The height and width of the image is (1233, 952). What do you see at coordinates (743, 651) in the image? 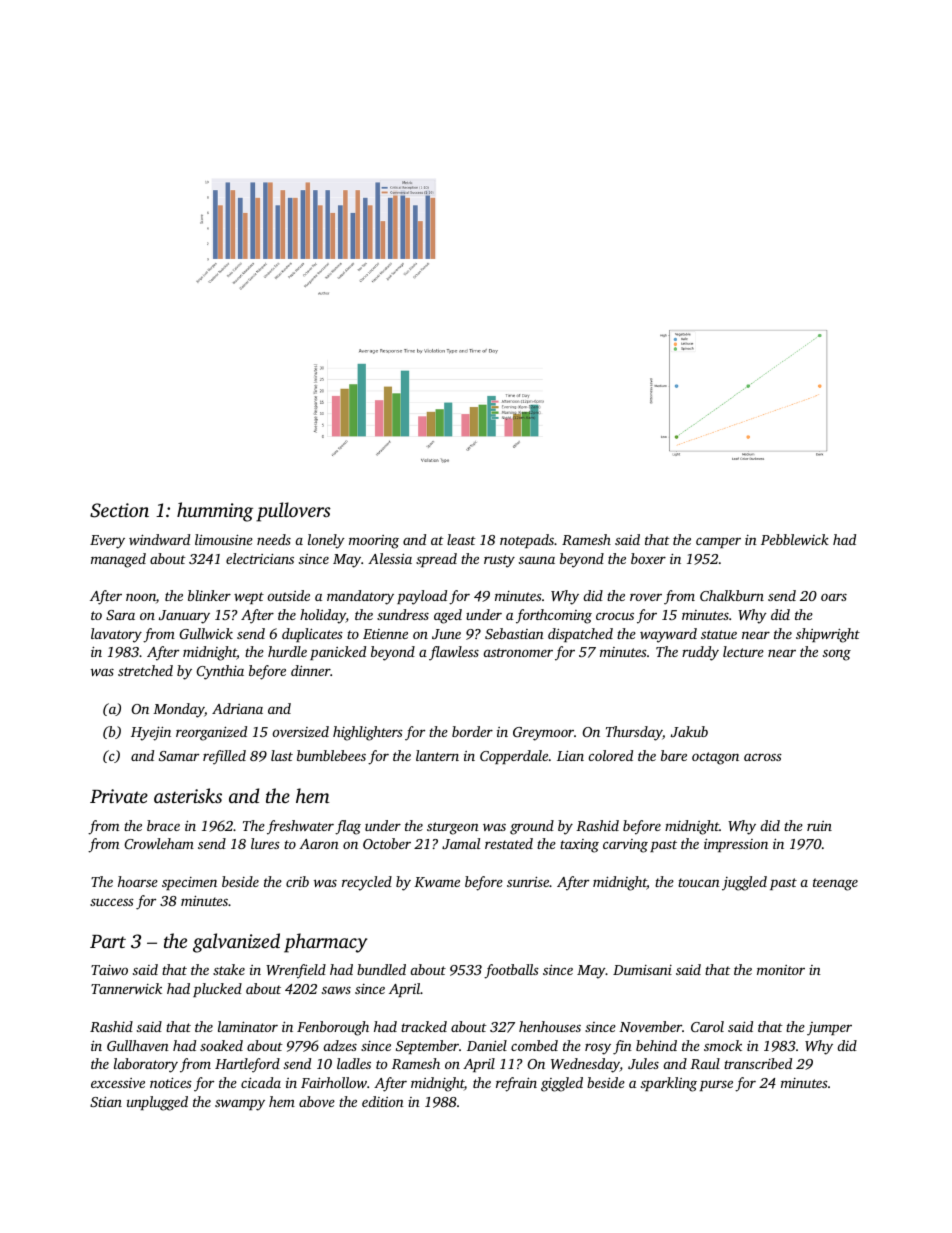
I see `lecture` at bounding box center [743, 651].
